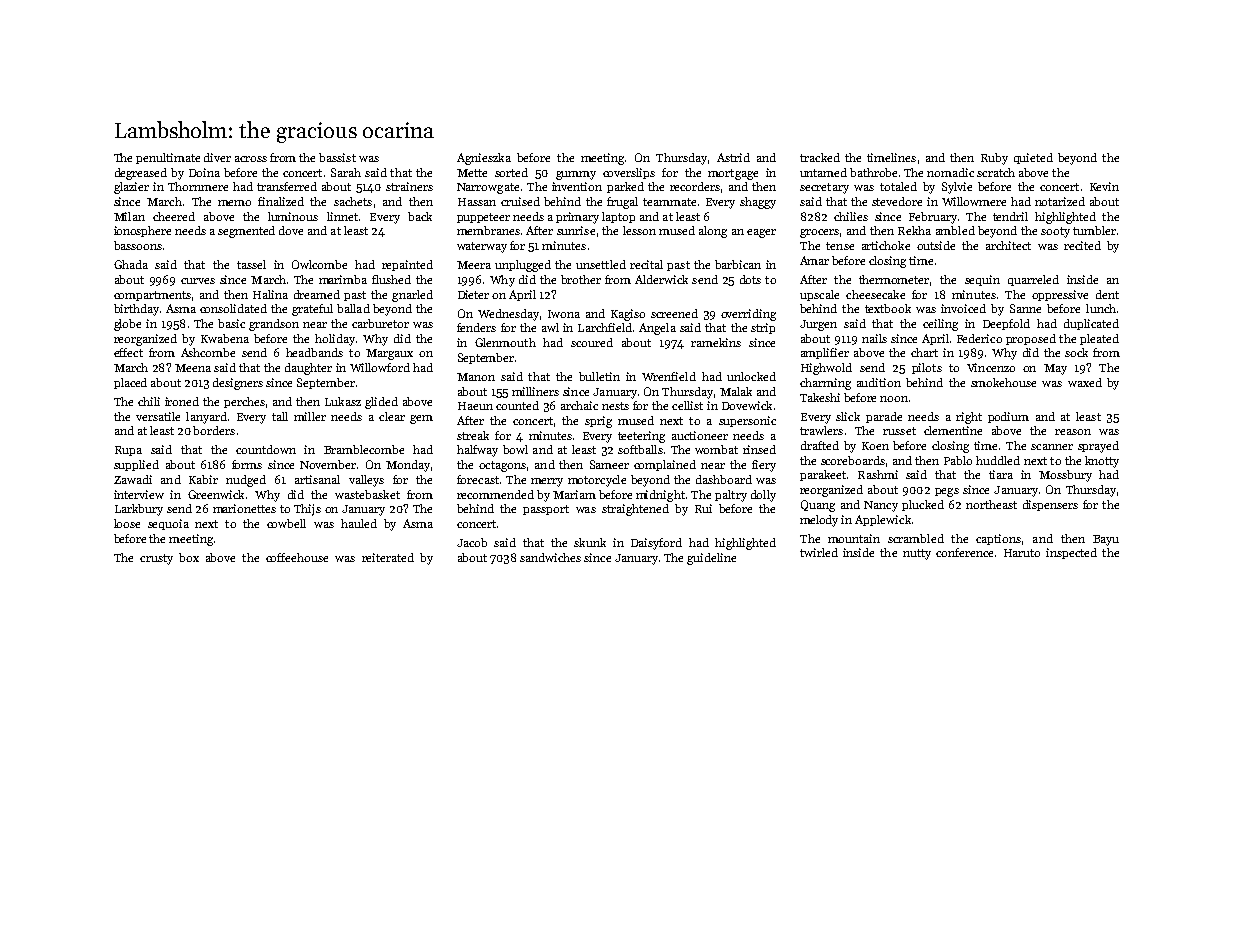  I want to click on Agnieszka, so click(484, 159).
